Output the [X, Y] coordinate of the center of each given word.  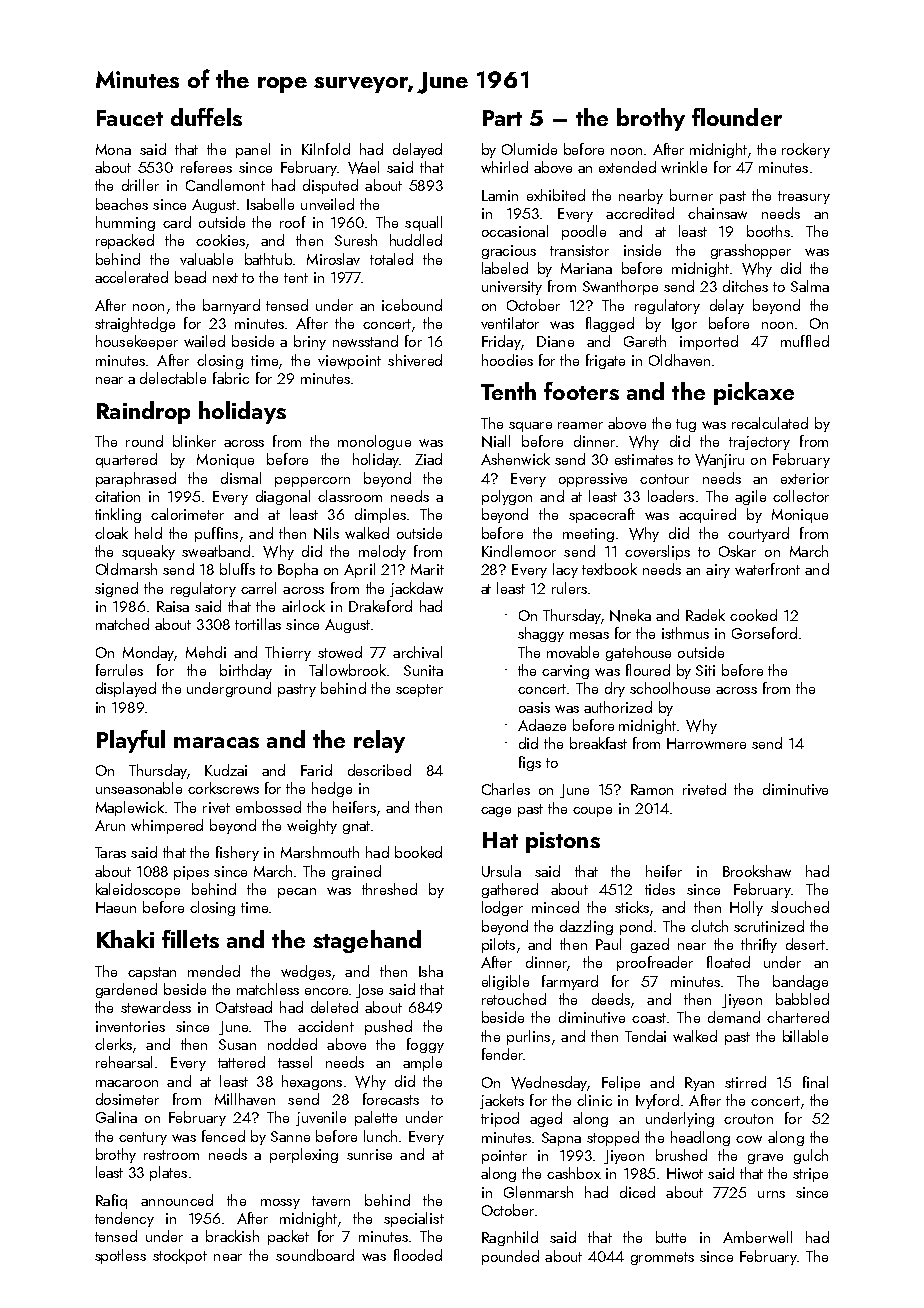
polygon [507, 497]
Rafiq [111, 1201]
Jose [369, 991]
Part [502, 118]
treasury [804, 197]
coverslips [657, 552]
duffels [206, 117]
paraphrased [136, 479]
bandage [800, 982]
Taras [110, 852]
